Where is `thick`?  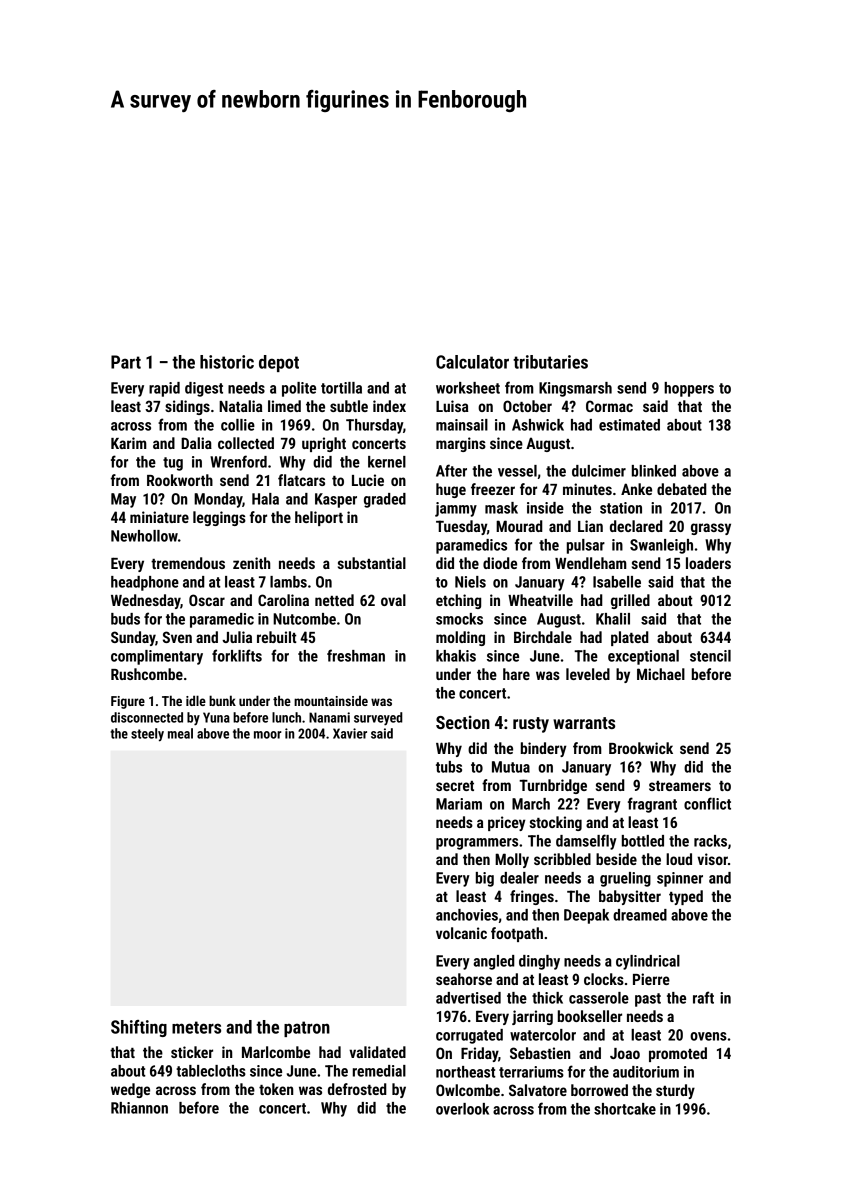
thick is located at coordinates (547, 998).
